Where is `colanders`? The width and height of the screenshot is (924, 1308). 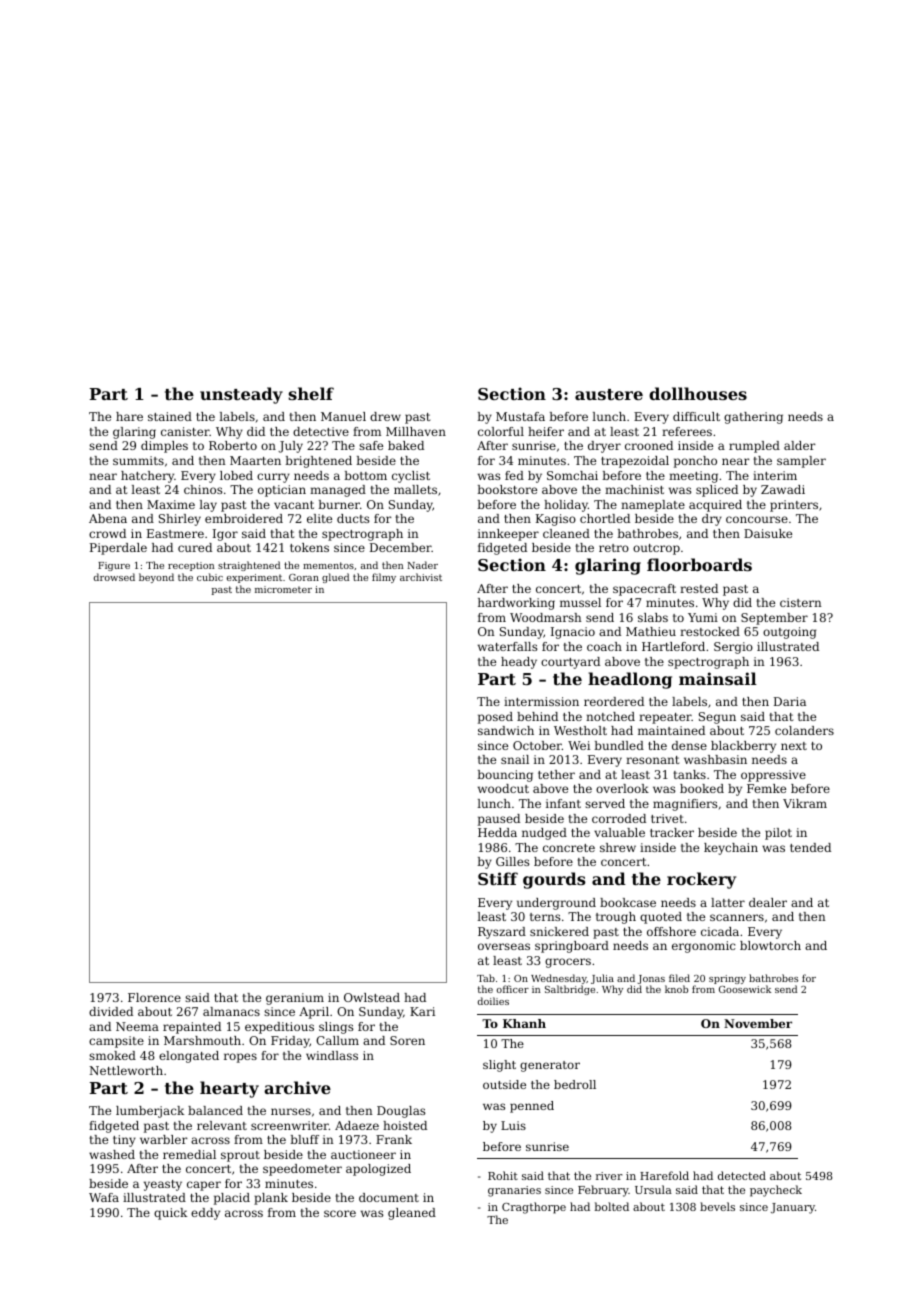
colanders is located at coordinates (804, 730).
